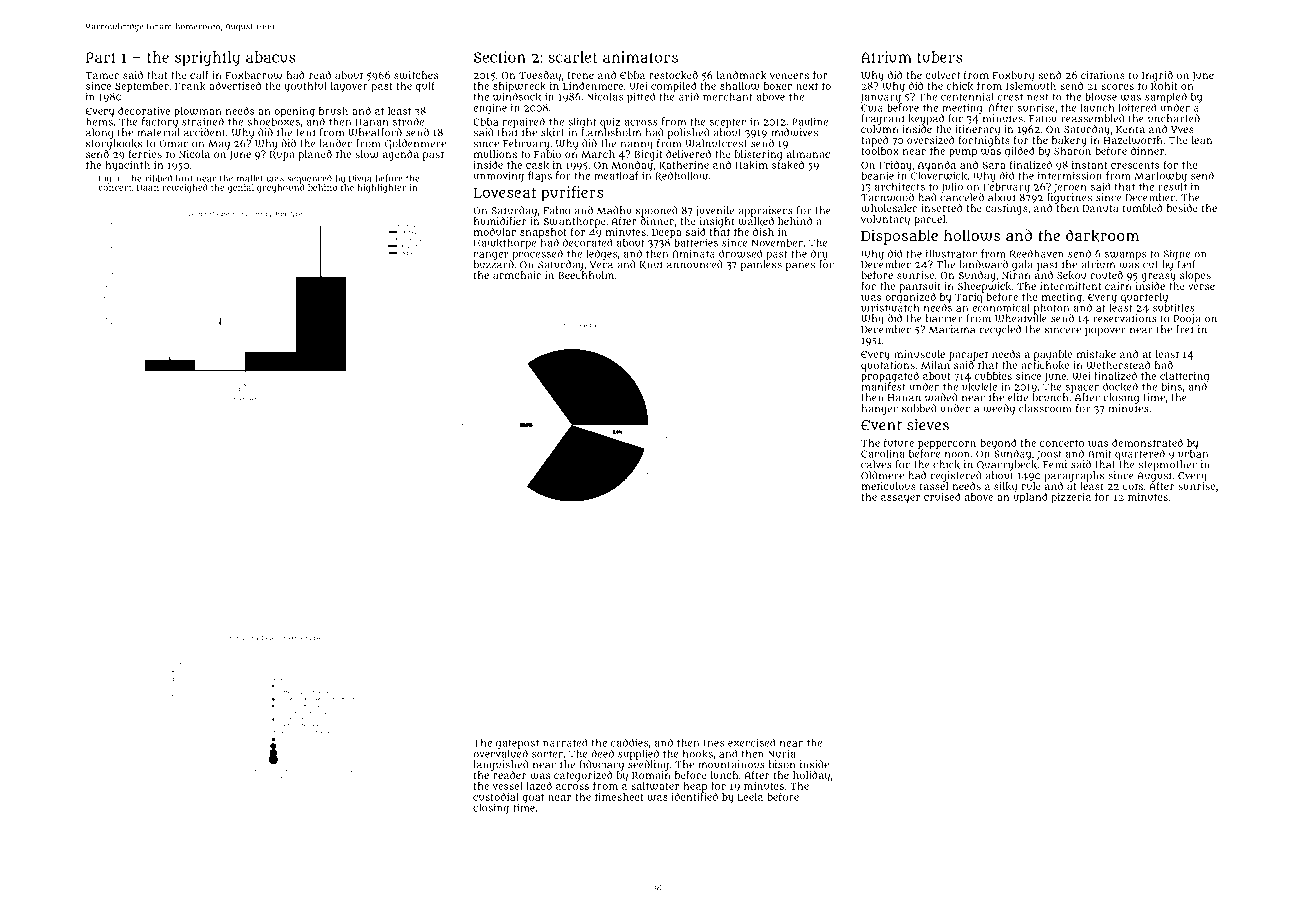 The width and height of the screenshot is (1308, 924). I want to click on armchair, so click(517, 275).
